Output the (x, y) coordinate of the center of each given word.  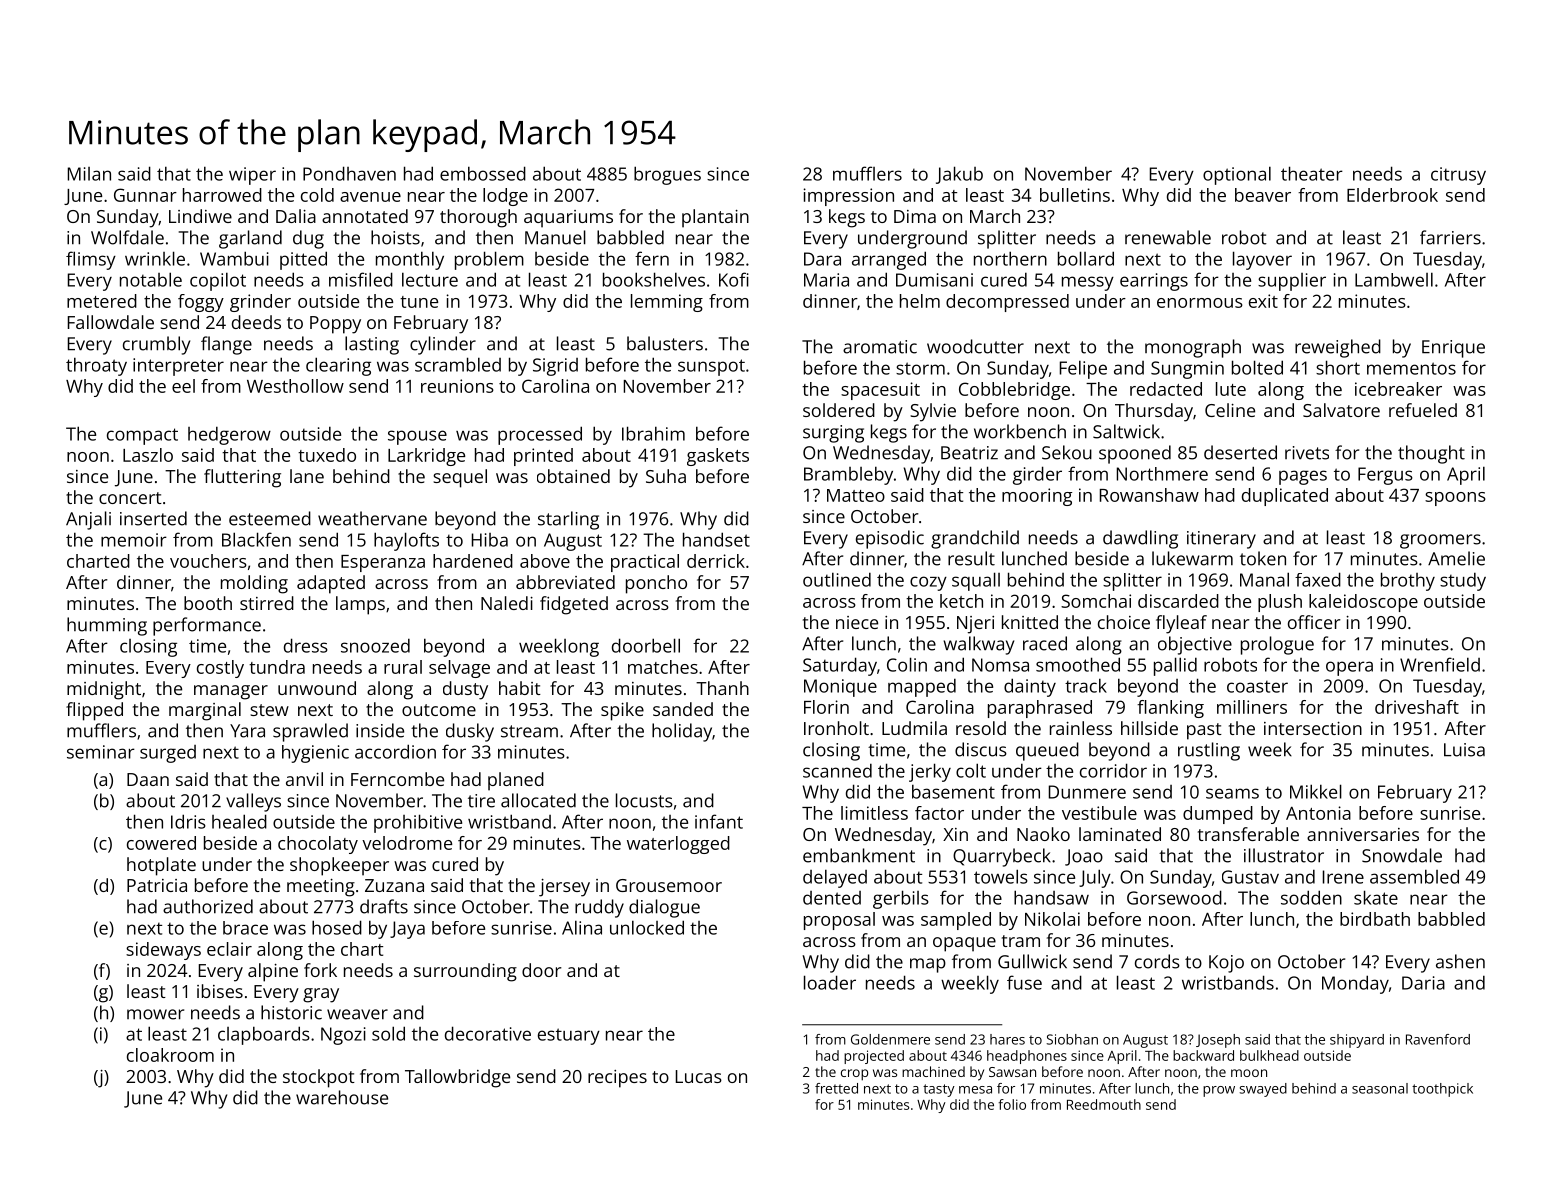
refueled (1423, 410)
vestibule (1099, 813)
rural (403, 667)
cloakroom (170, 1055)
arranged (889, 260)
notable (151, 279)
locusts (644, 800)
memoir (134, 540)
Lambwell (1394, 279)
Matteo (856, 495)
